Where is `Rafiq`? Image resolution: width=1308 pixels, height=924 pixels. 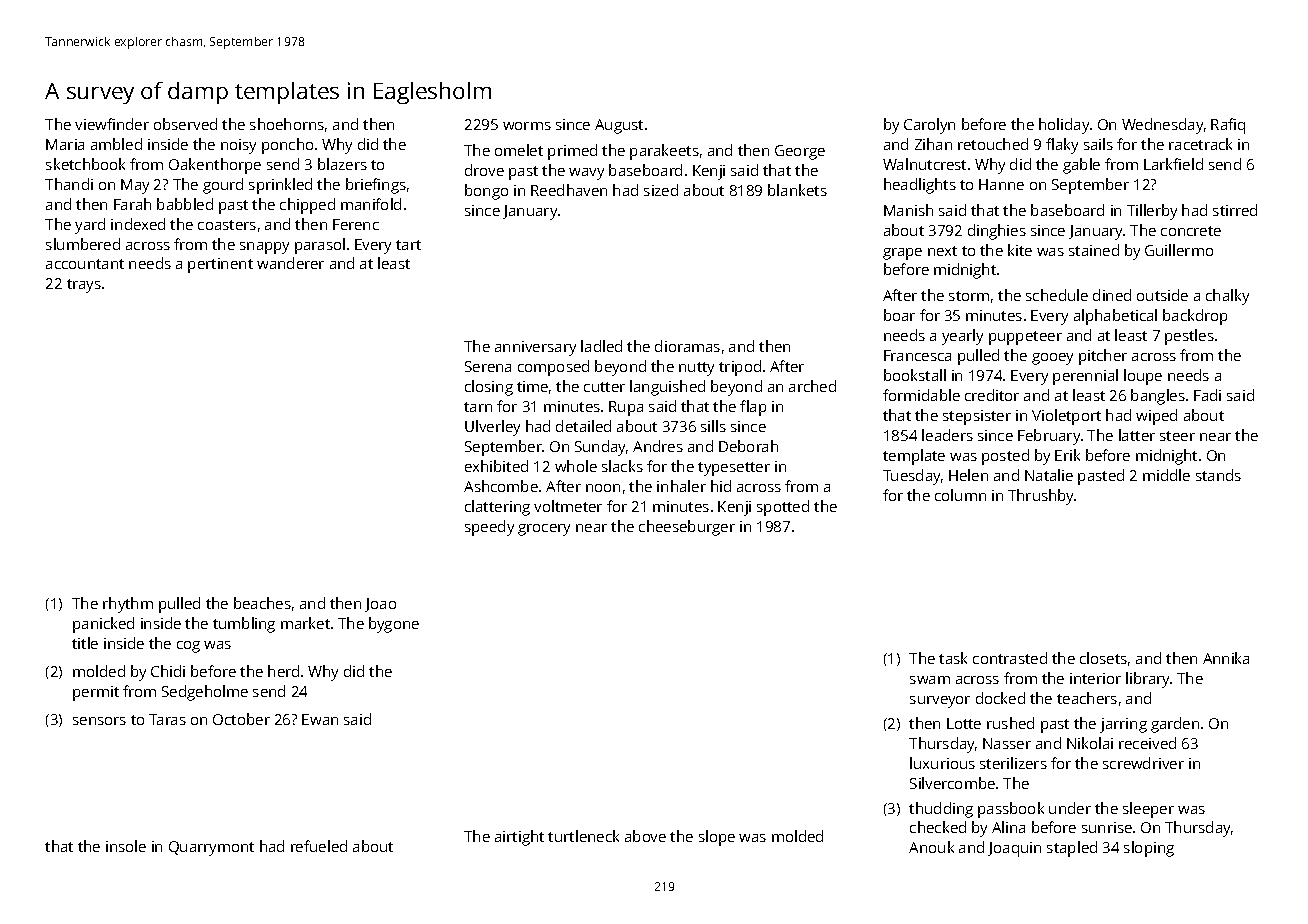
Rafiq is located at coordinates (1228, 126).
